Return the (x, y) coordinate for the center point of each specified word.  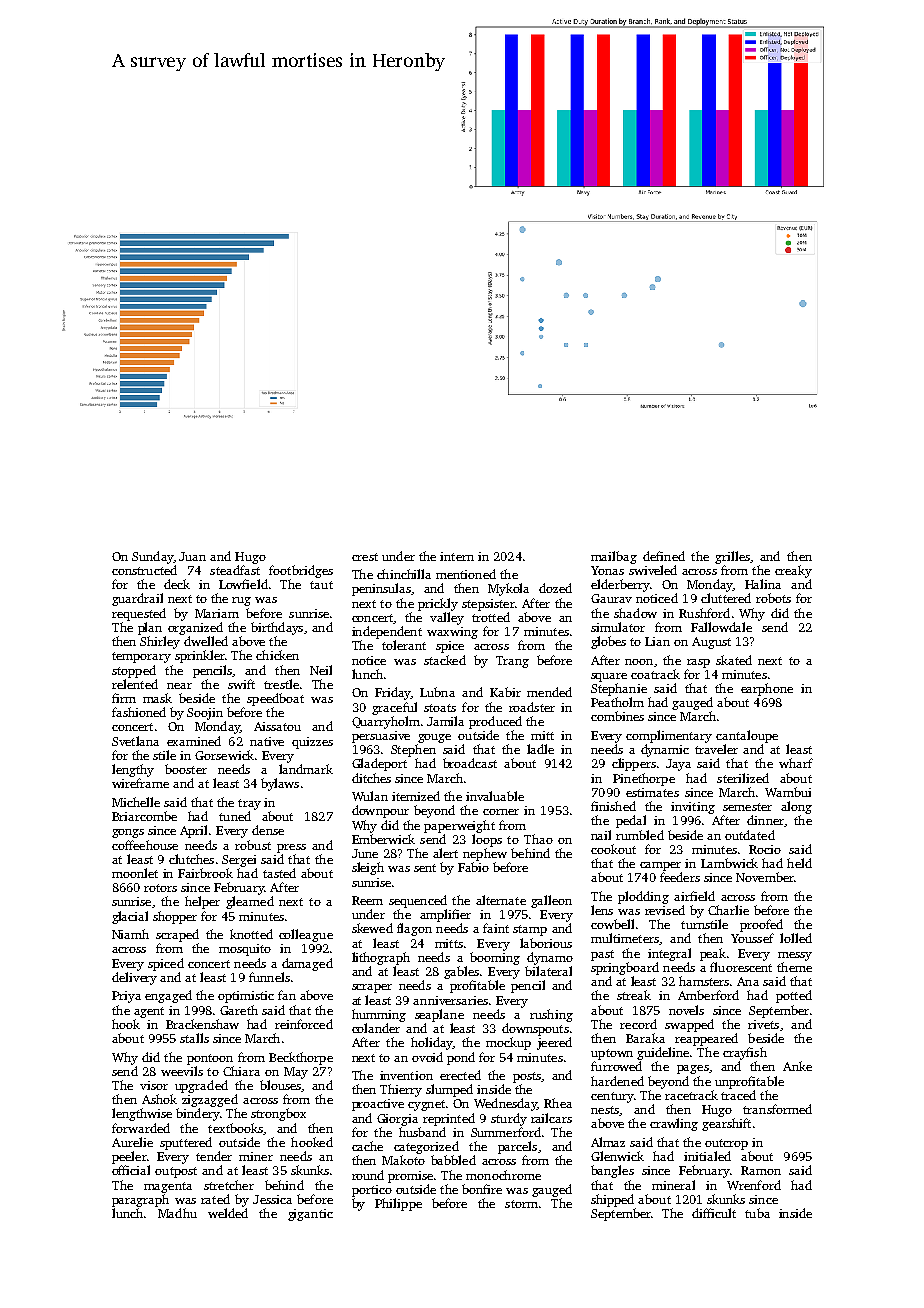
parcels (517, 1147)
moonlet (135, 873)
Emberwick (383, 839)
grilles (732, 557)
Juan (192, 556)
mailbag (614, 557)
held (799, 863)
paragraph (140, 1200)
